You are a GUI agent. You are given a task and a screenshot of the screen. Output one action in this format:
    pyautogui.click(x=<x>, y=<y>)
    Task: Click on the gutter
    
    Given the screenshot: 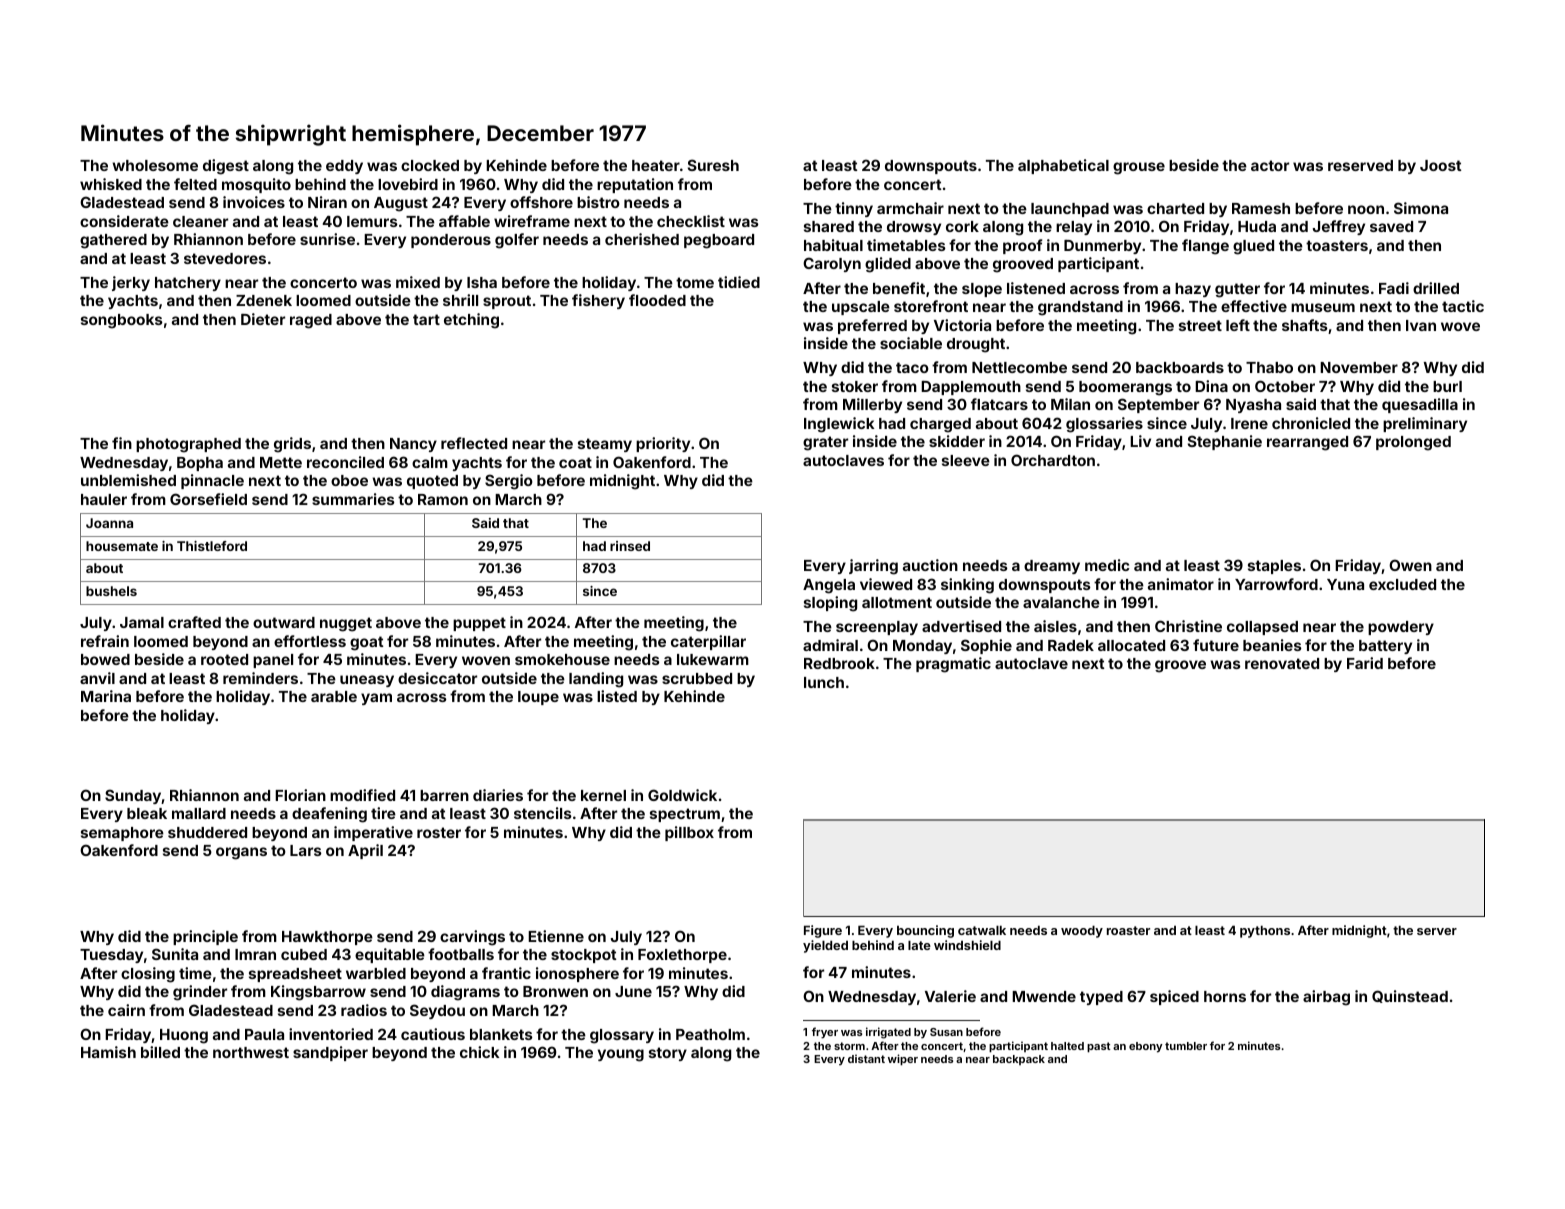 What is the action you would take?
    pyautogui.click(x=1237, y=290)
